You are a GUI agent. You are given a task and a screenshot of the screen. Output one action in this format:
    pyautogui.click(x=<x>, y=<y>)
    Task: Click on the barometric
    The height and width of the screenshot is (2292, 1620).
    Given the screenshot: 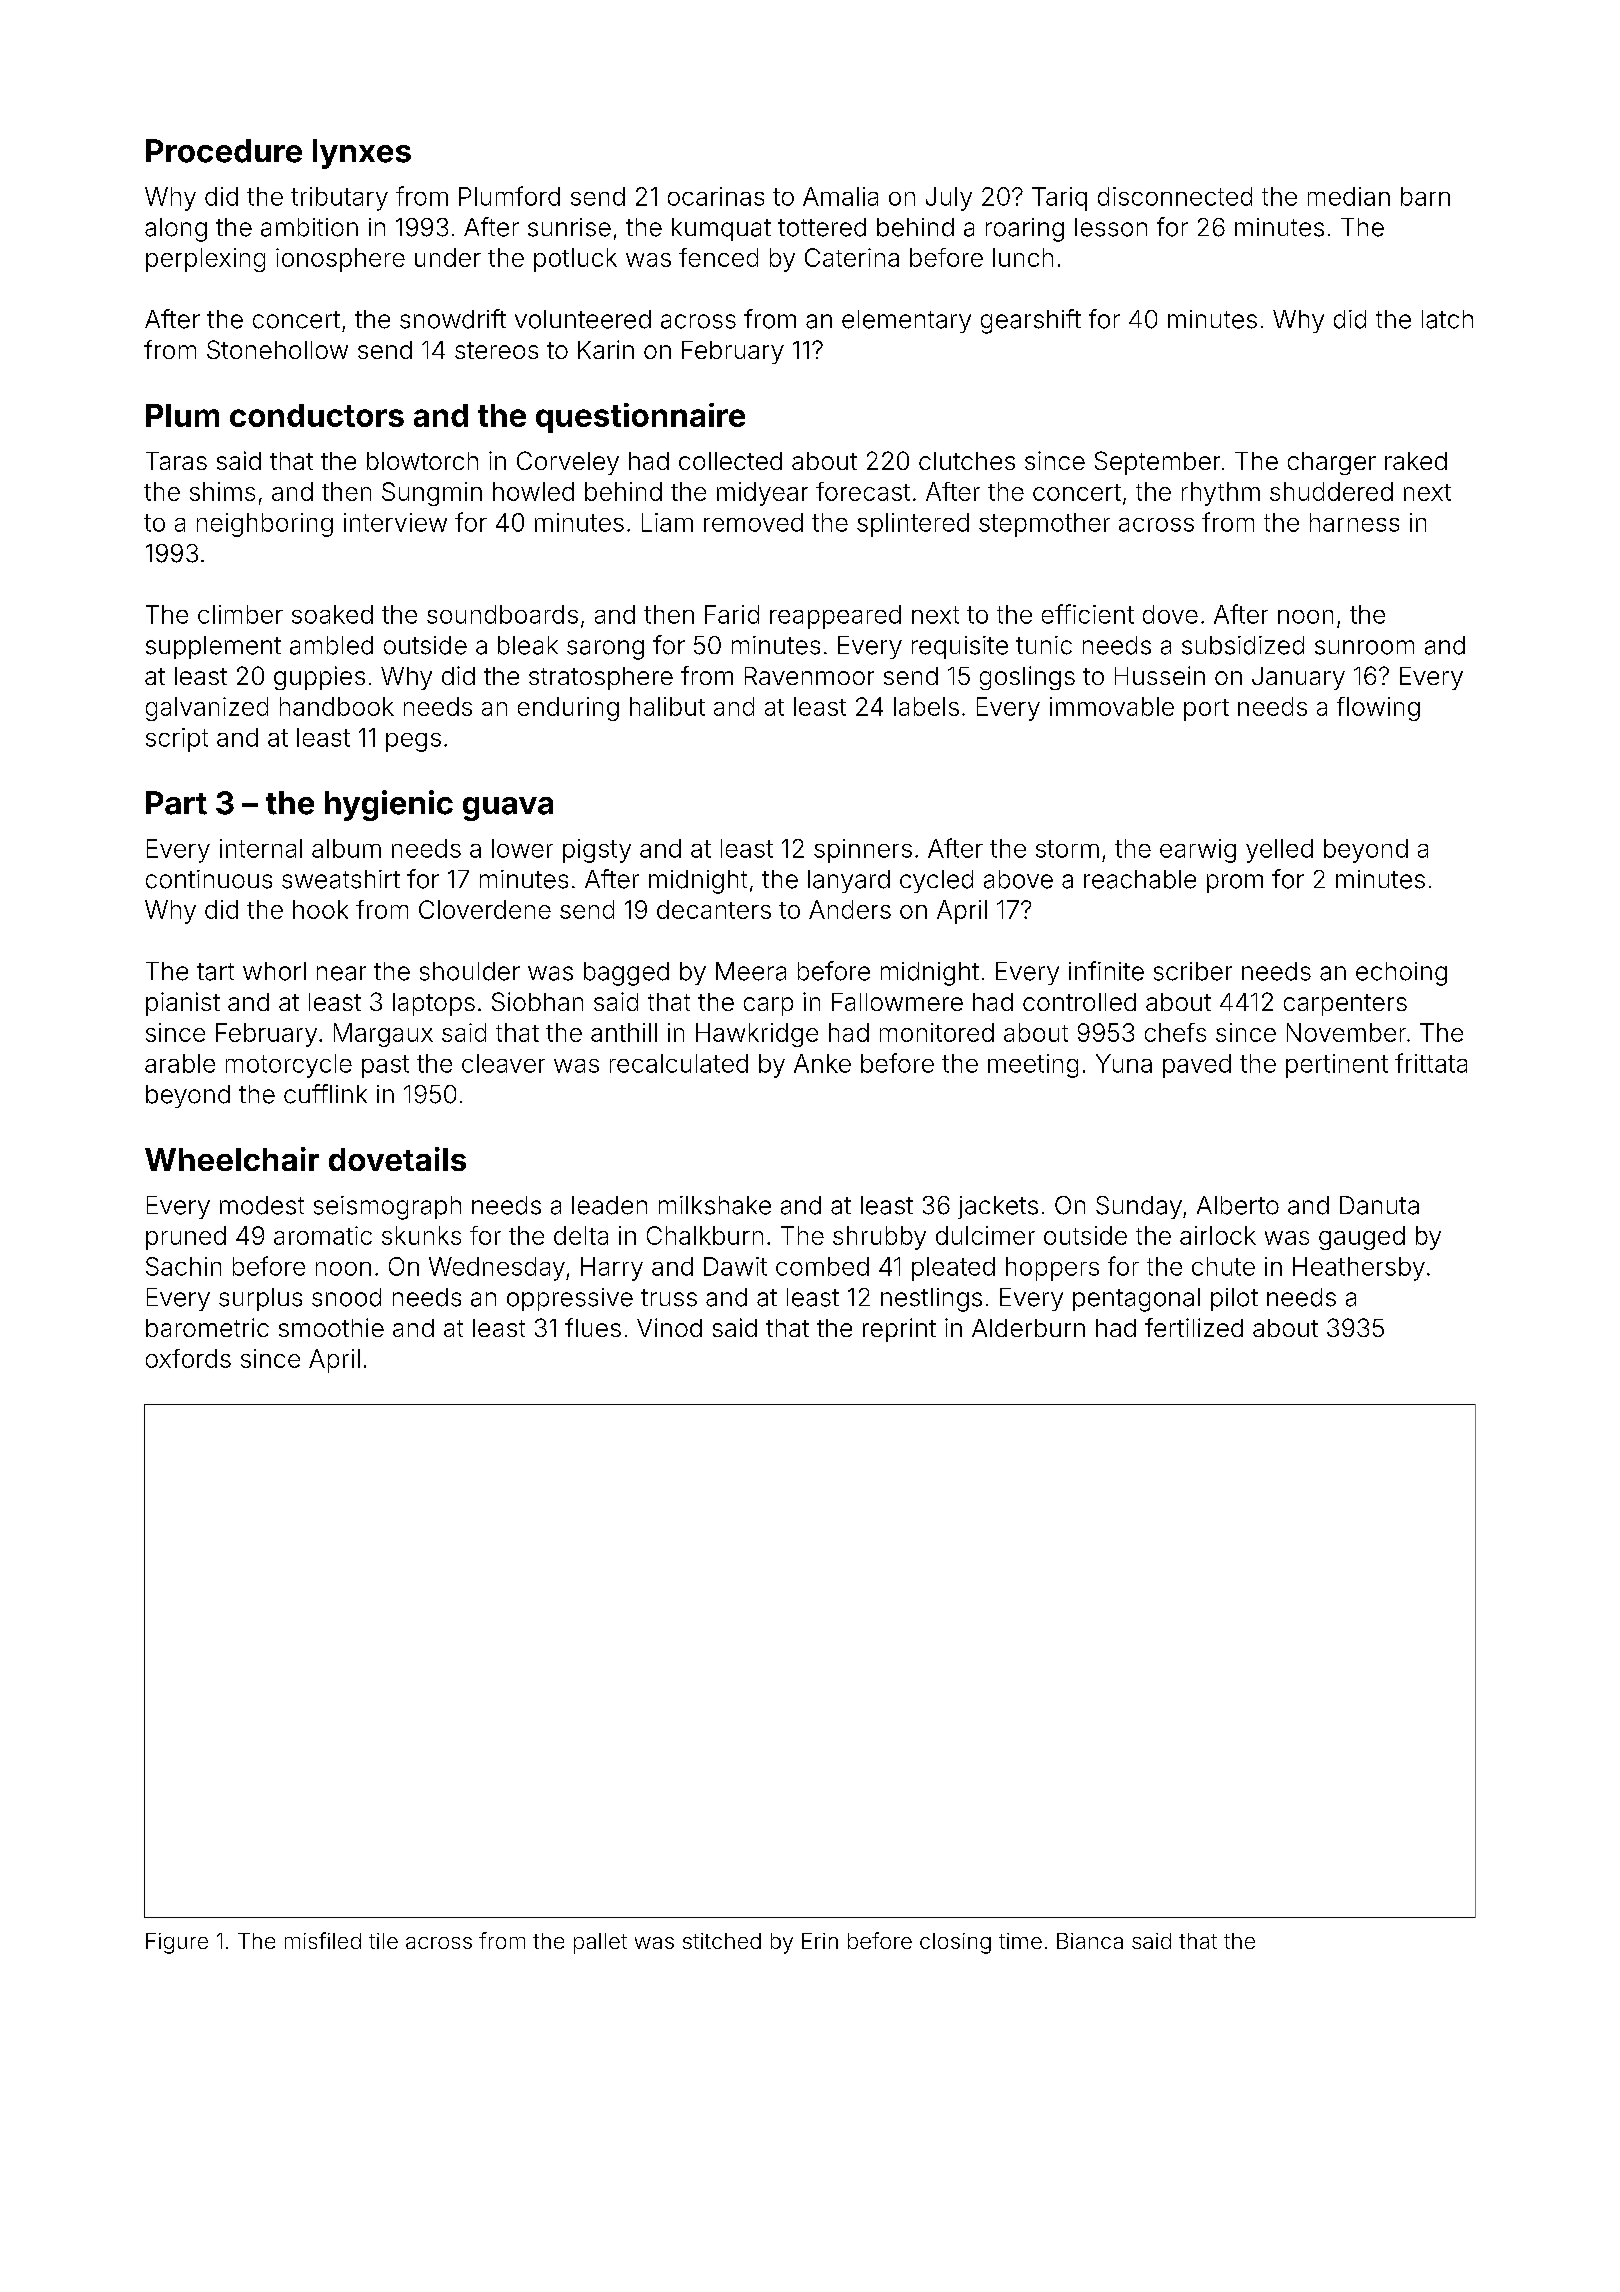 What is the action you would take?
    pyautogui.click(x=207, y=1327)
